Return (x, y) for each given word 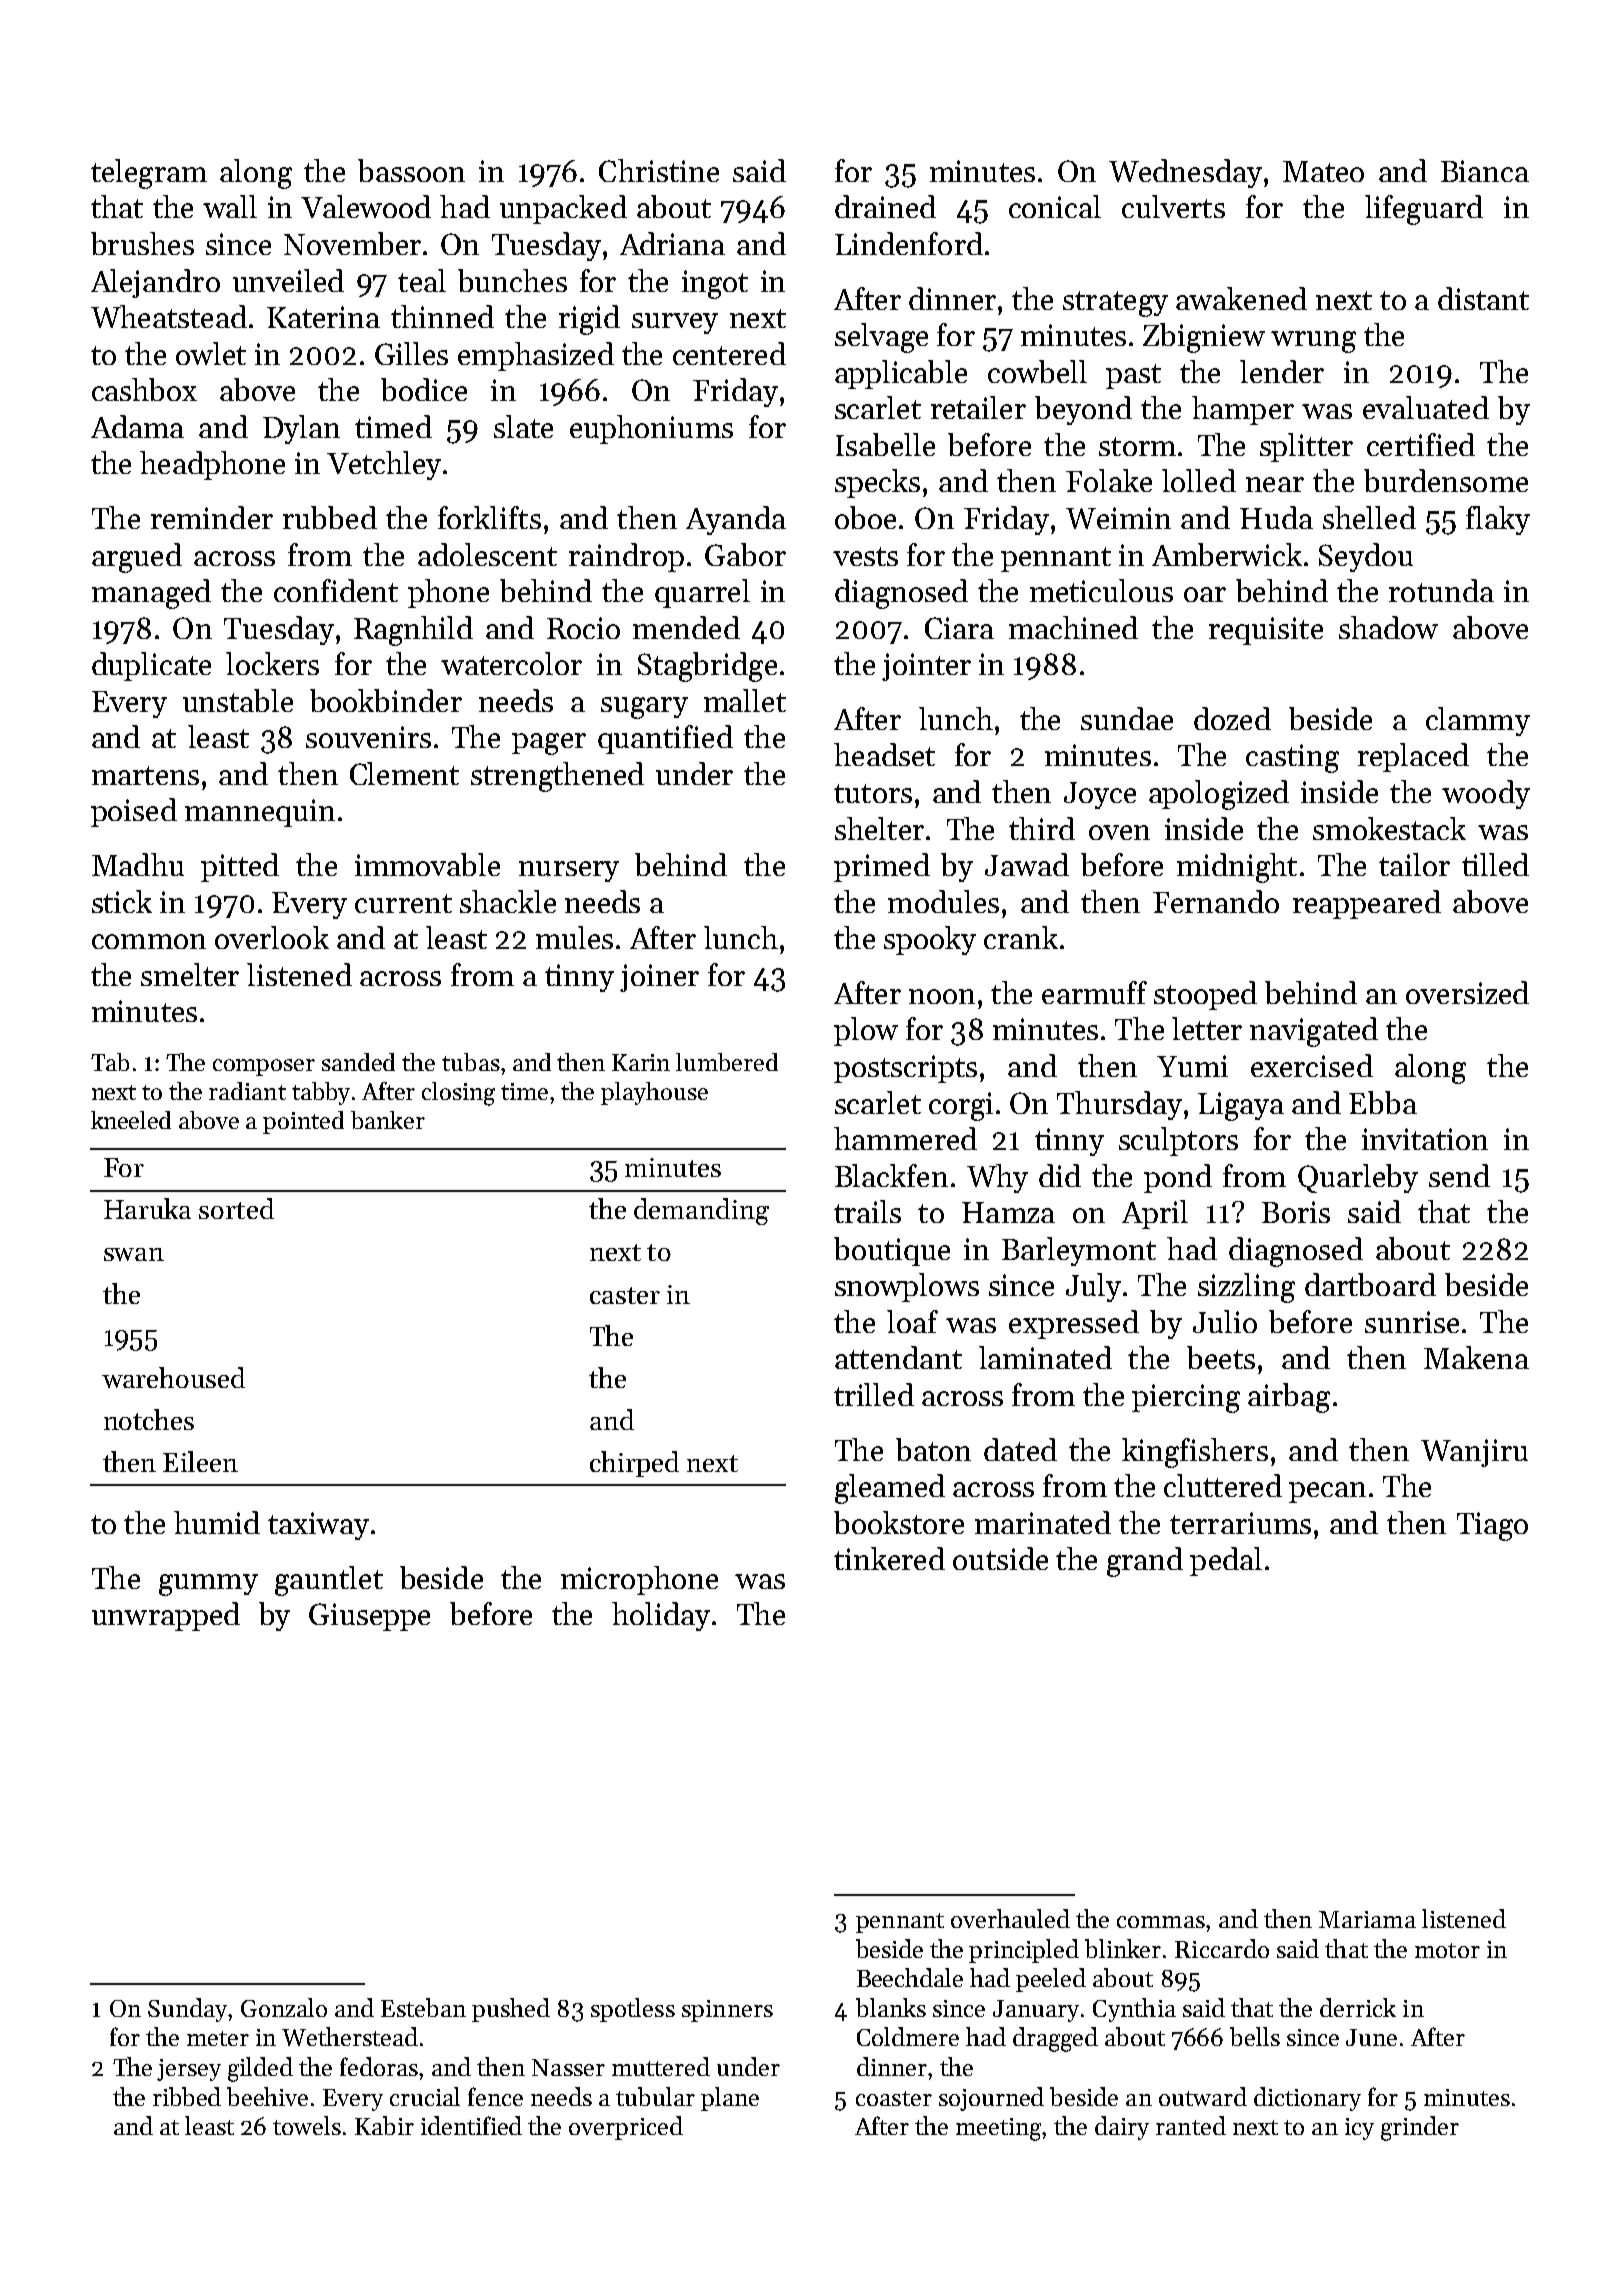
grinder (1420, 2128)
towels (307, 2125)
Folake (1109, 480)
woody (1486, 794)
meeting (999, 2129)
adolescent (487, 554)
